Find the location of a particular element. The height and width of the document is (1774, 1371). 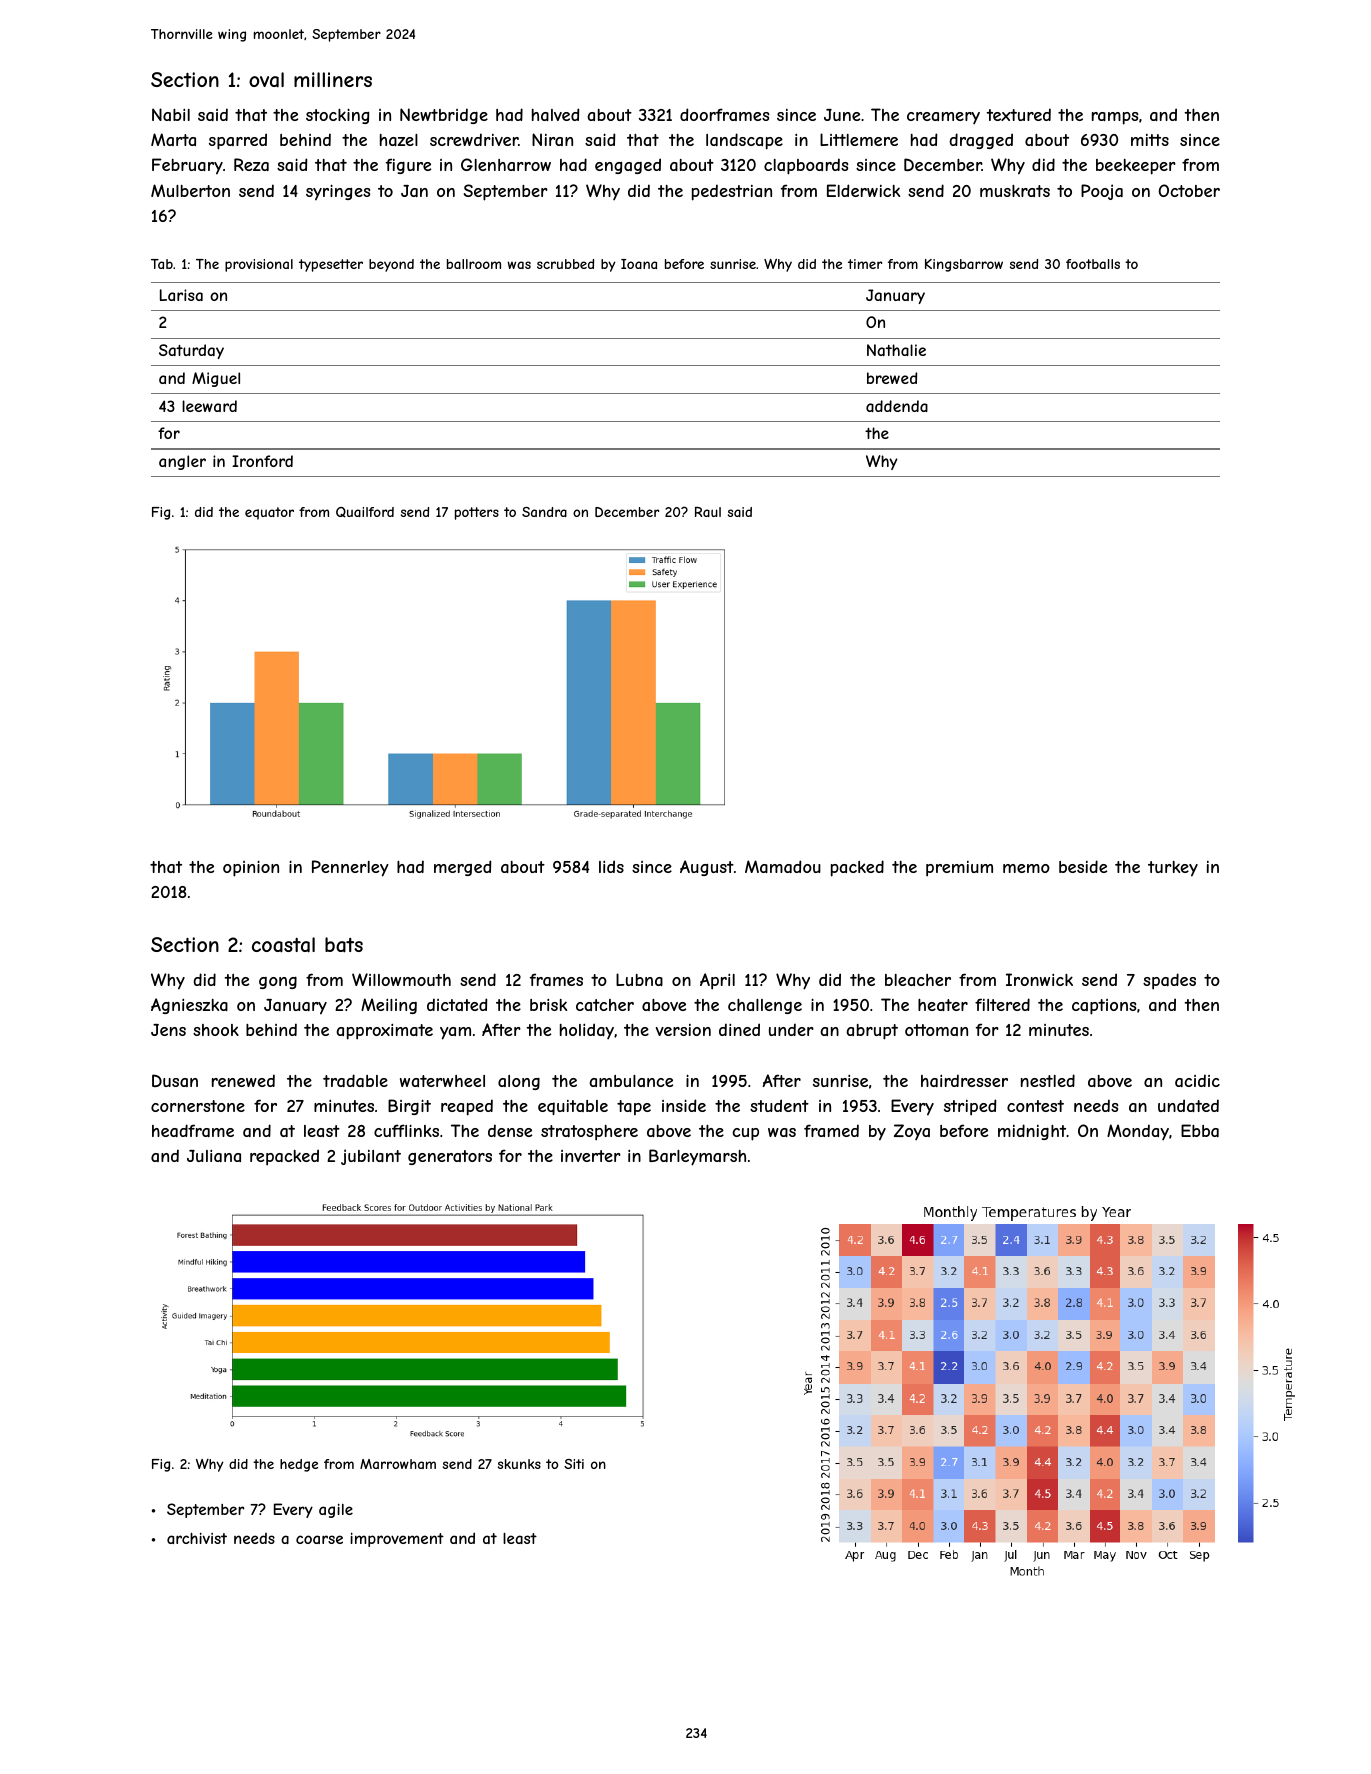

halved is located at coordinates (555, 114).
